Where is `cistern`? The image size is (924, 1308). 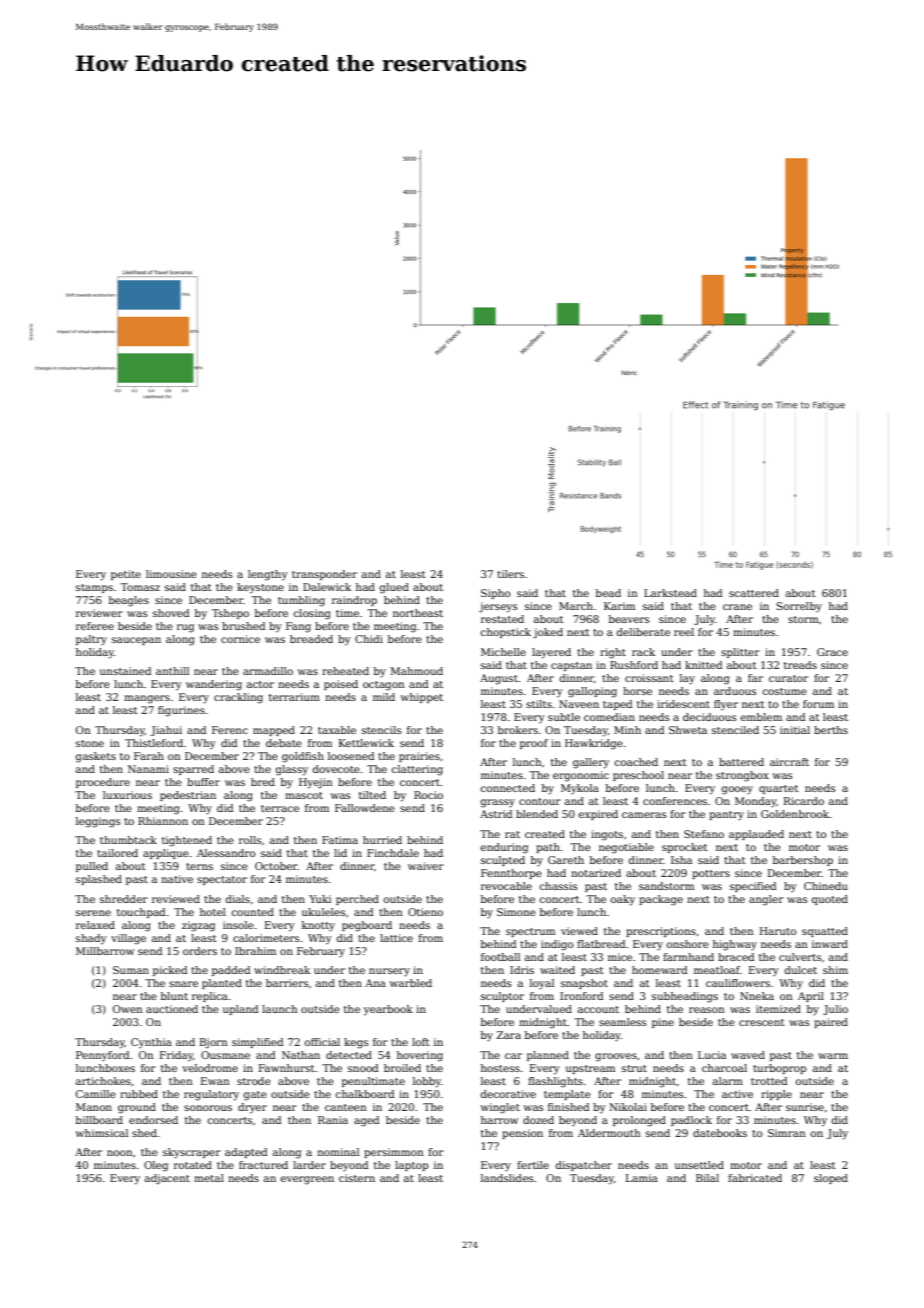
cistern is located at coordinates (357, 1178).
